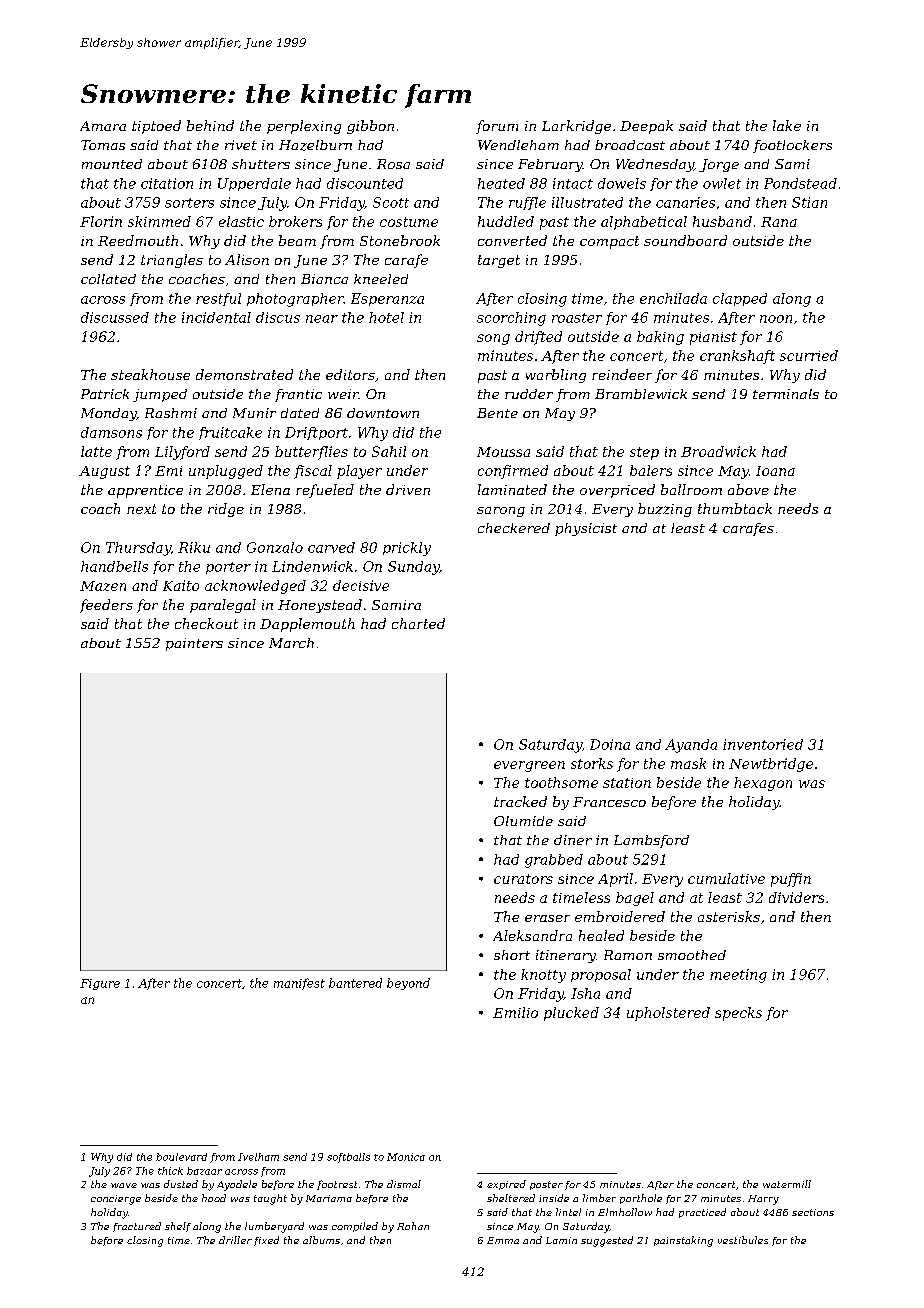  What do you see at coordinates (321, 1240) in the document?
I see `albums` at bounding box center [321, 1240].
